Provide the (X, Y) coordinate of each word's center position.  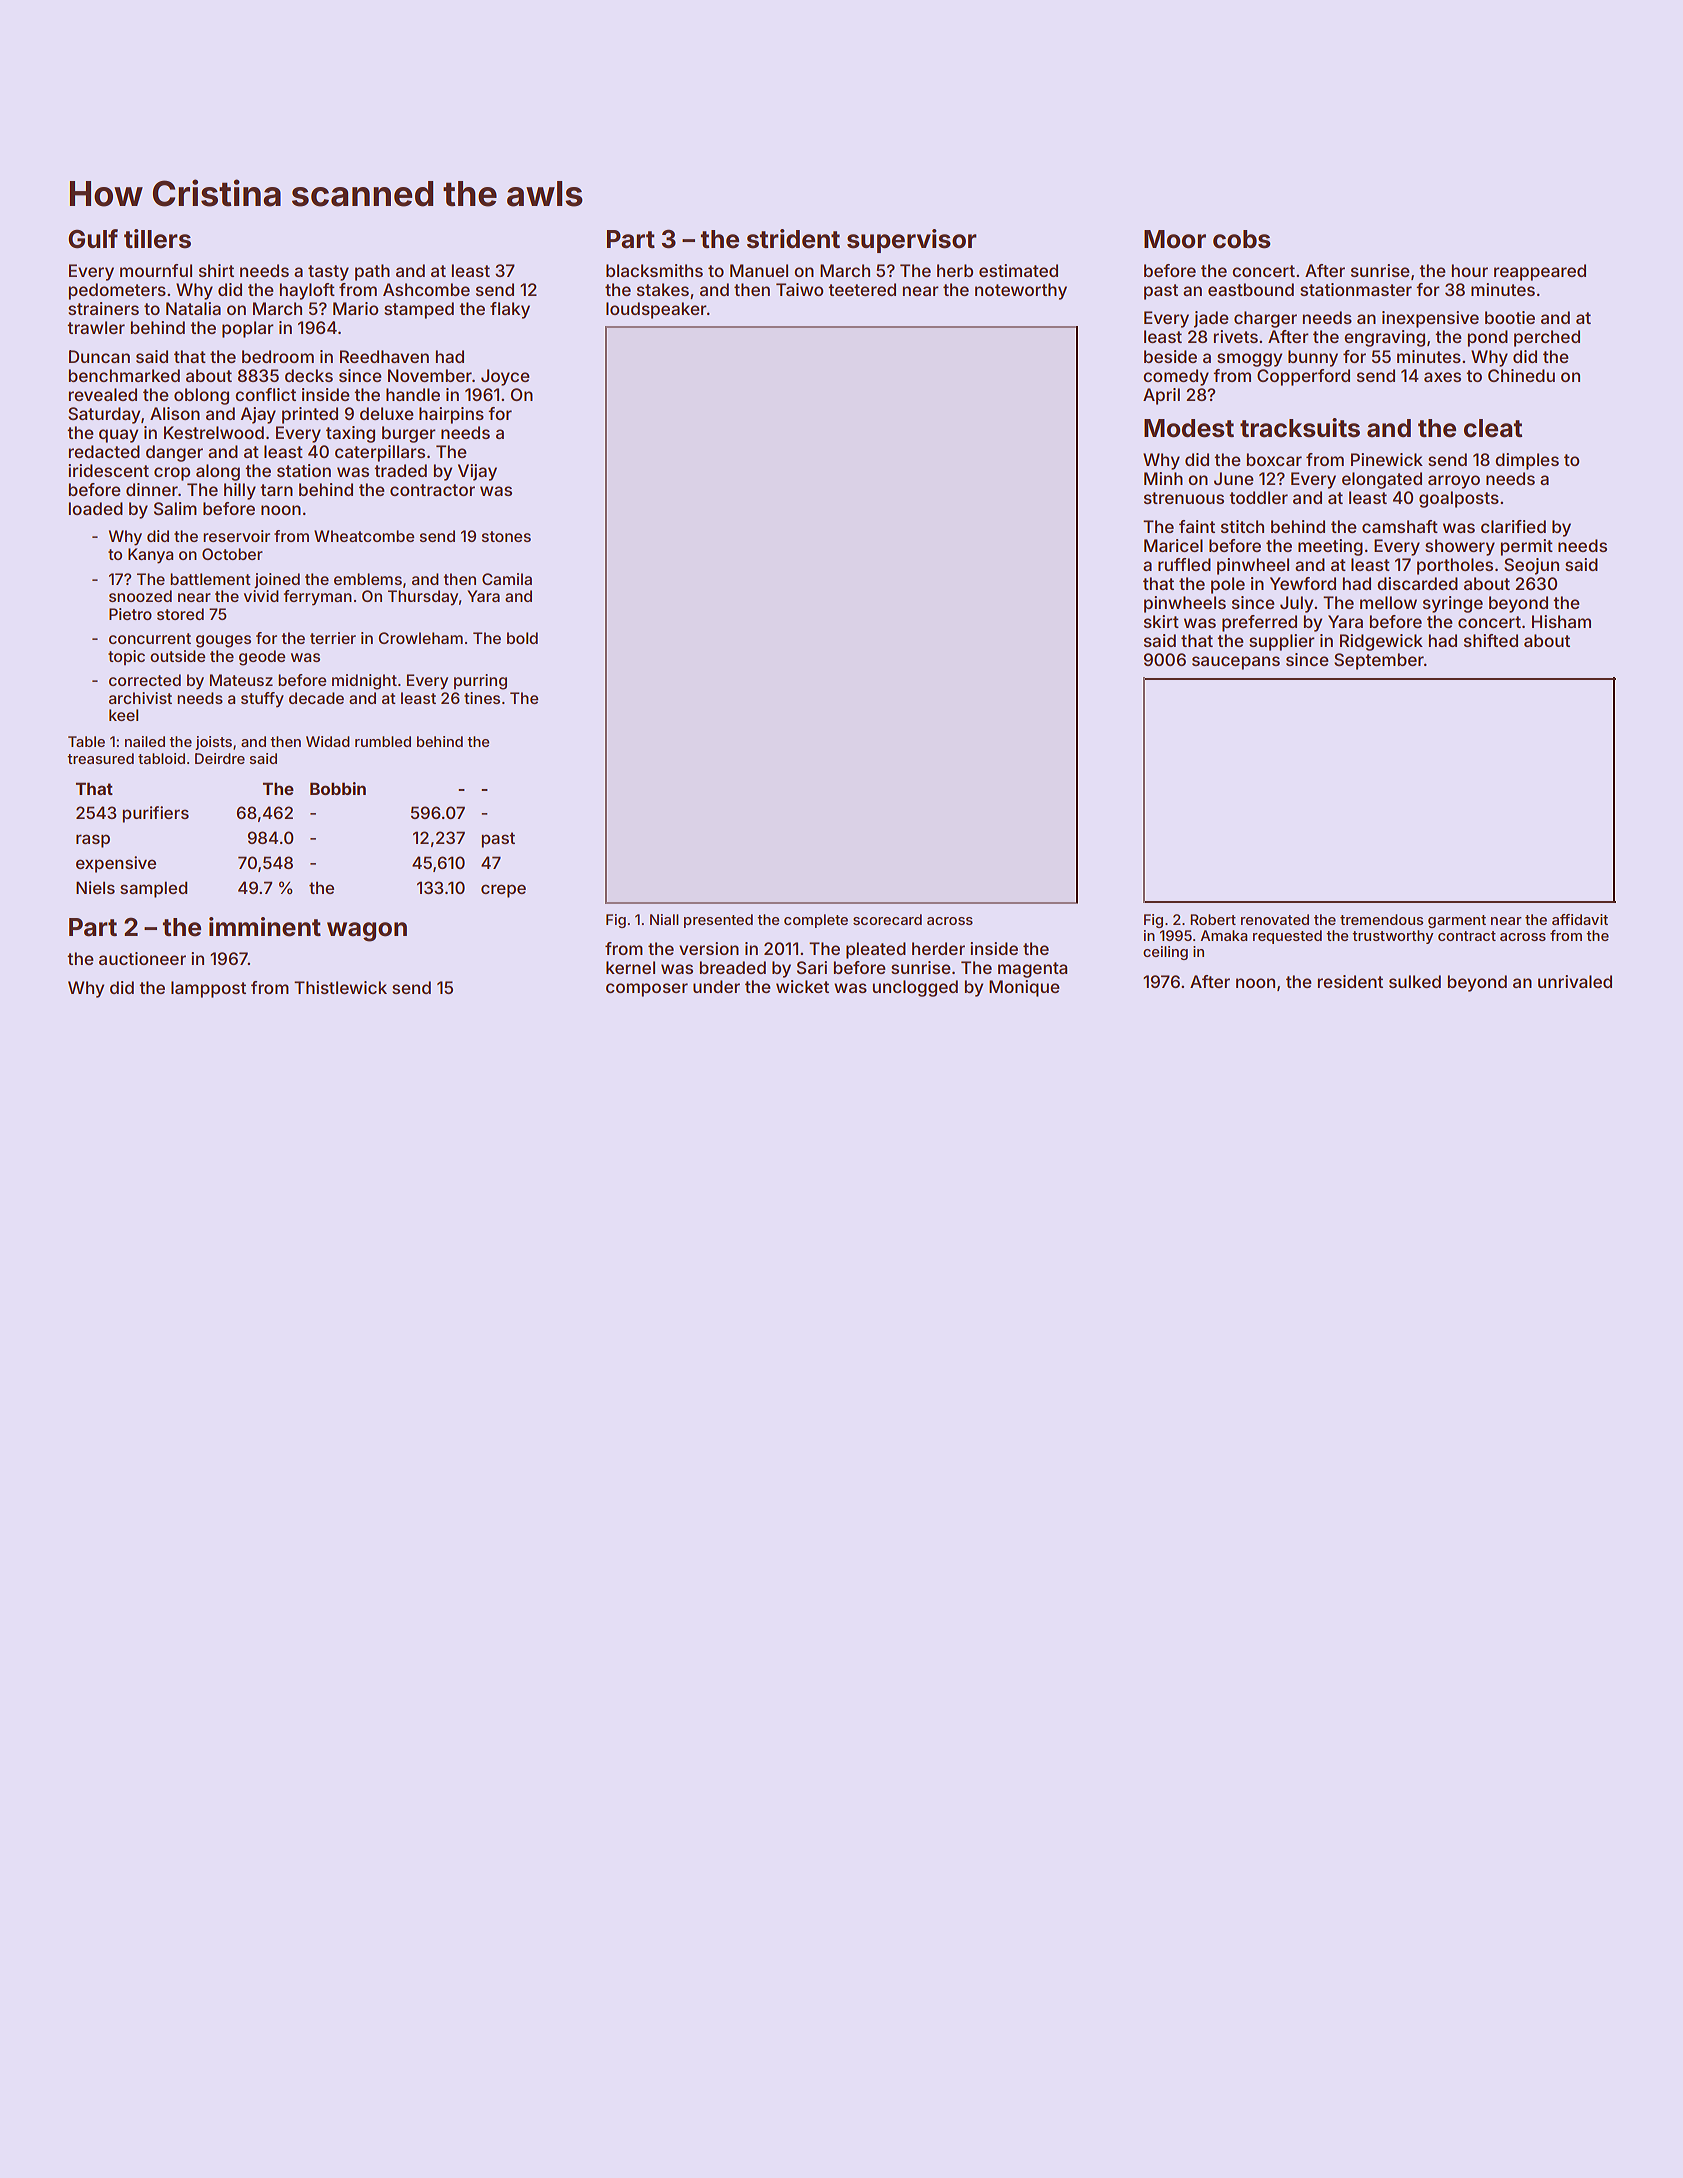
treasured (100, 758)
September (1379, 661)
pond (1487, 338)
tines (482, 698)
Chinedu (1521, 375)
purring (480, 682)
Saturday (104, 415)
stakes (663, 289)
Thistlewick (340, 987)
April (1161, 396)
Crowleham (420, 638)
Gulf (93, 238)
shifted (1491, 640)
